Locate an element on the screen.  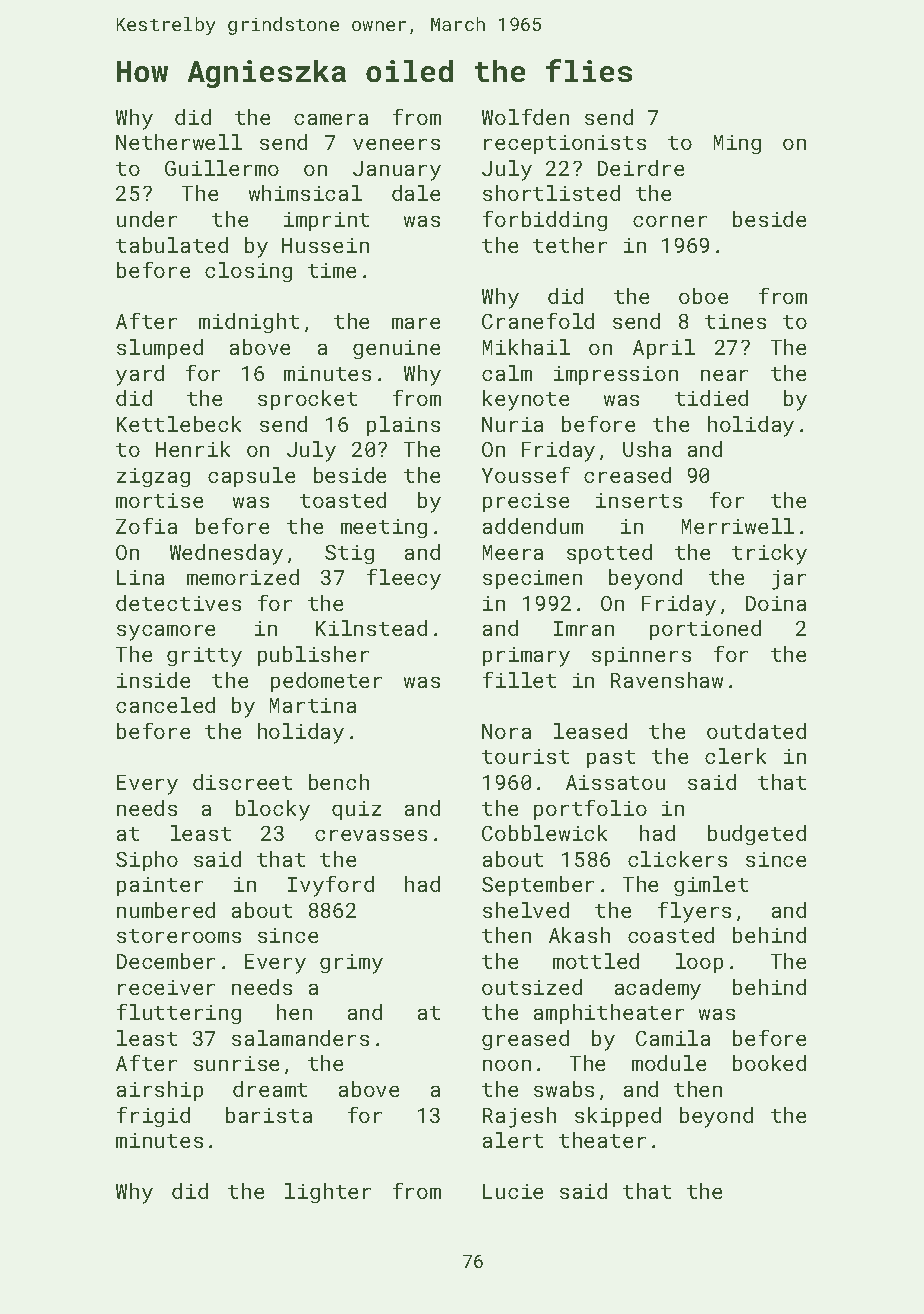
lighter is located at coordinates (328, 1193).
